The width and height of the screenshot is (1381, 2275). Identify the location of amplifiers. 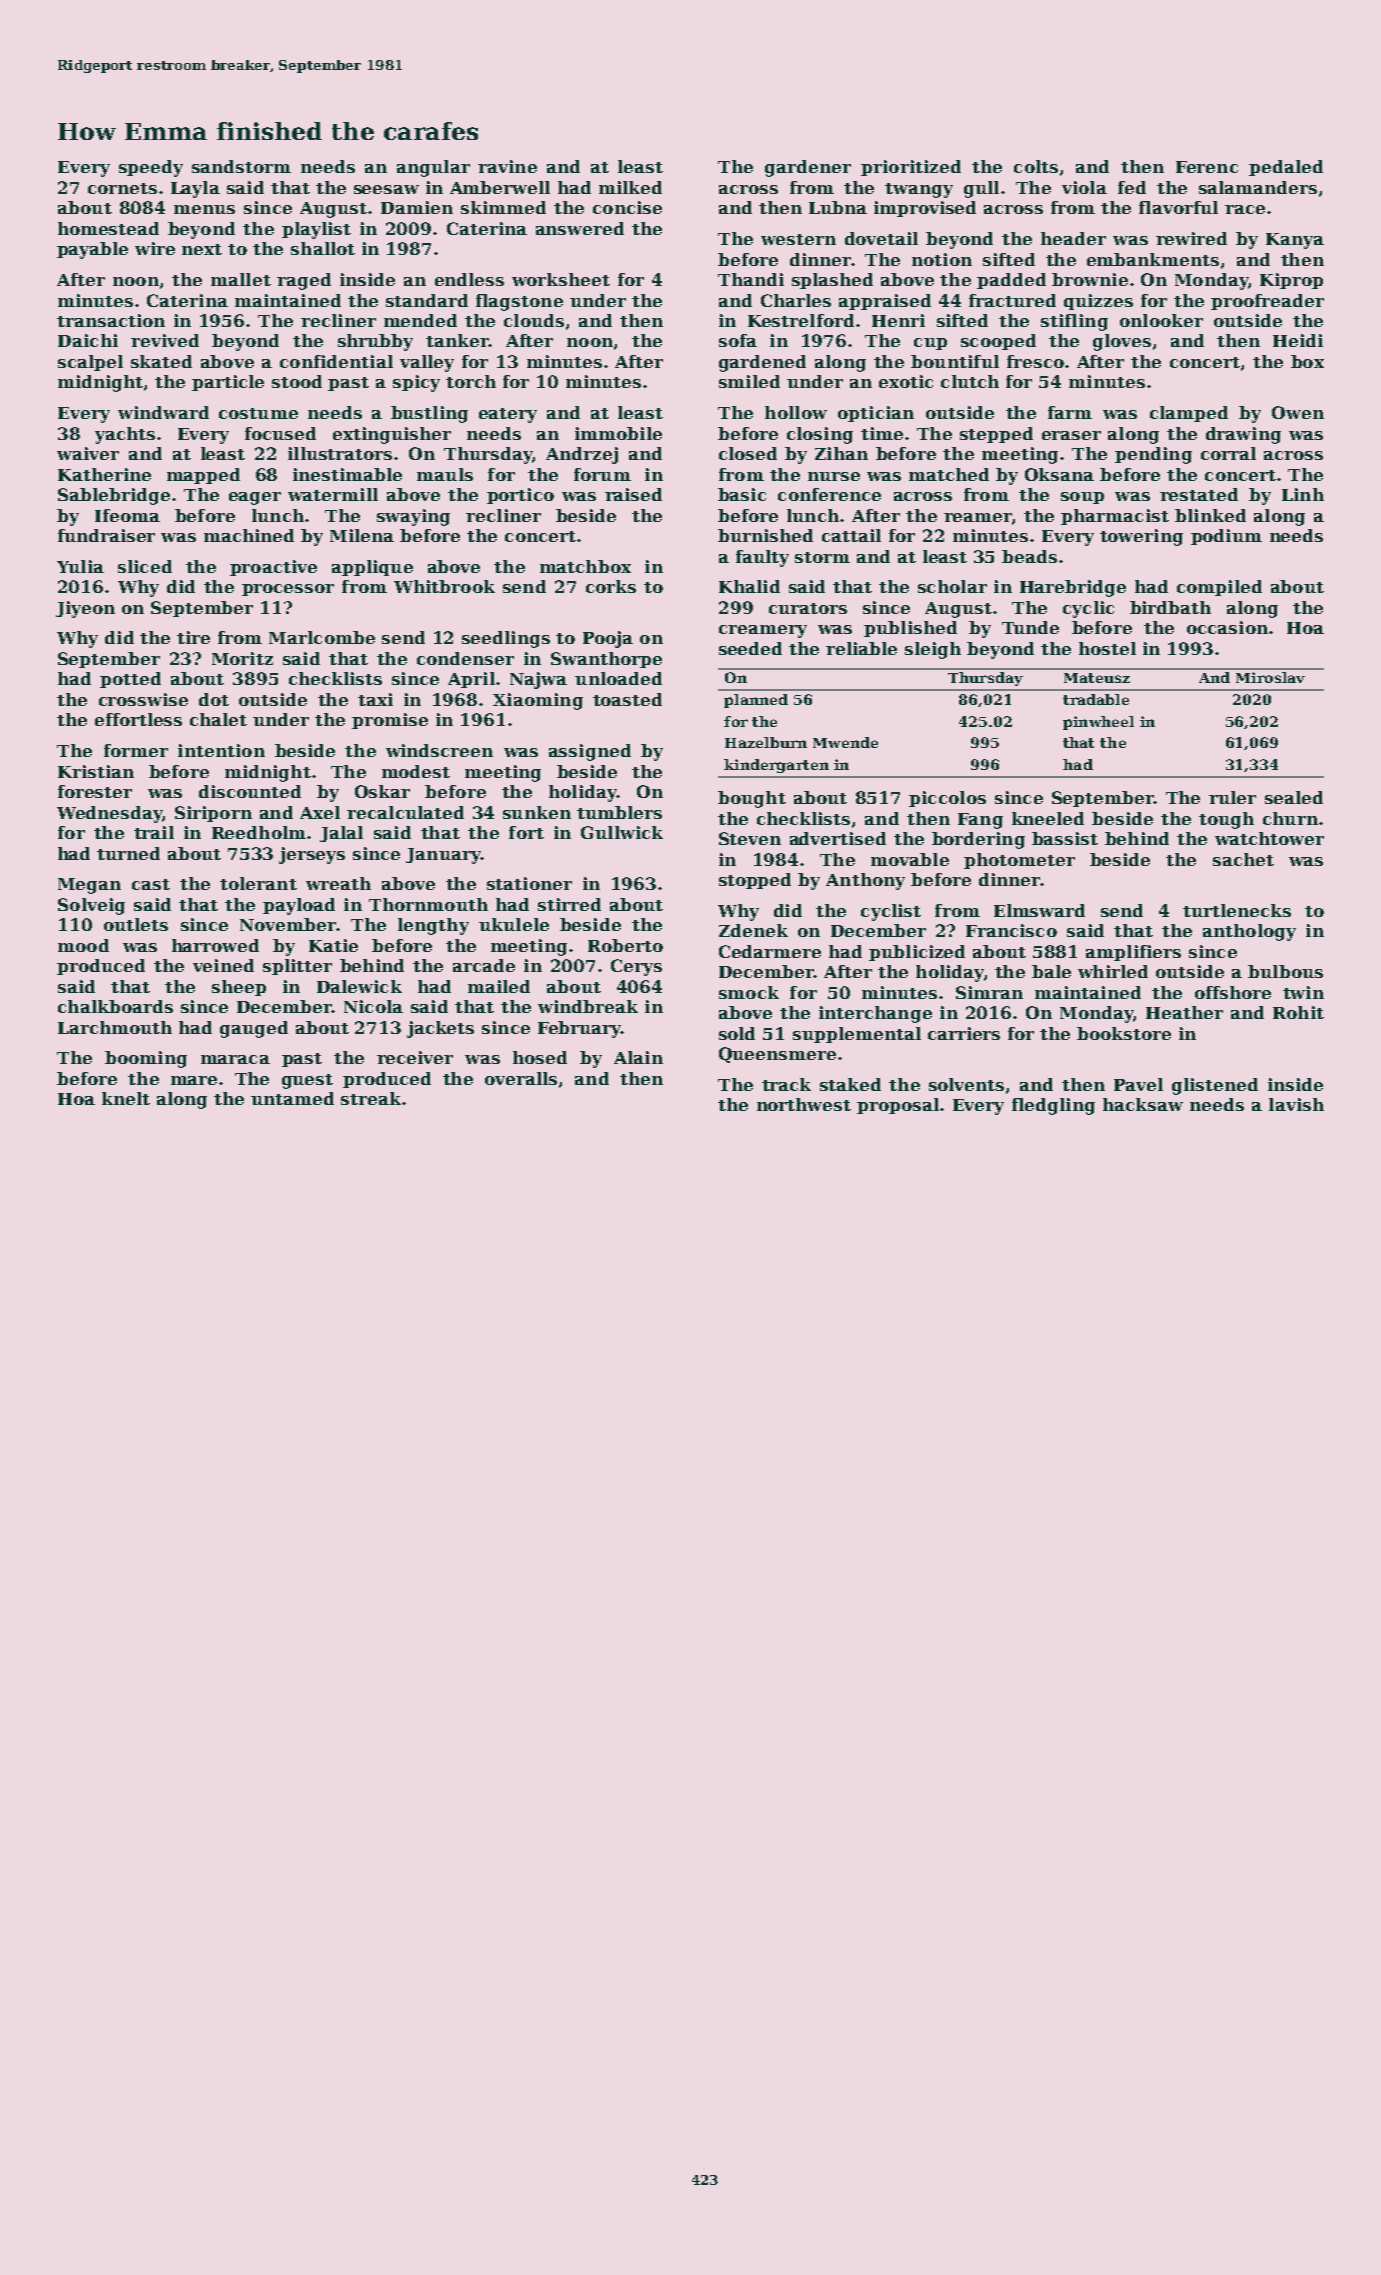
(1133, 953).
